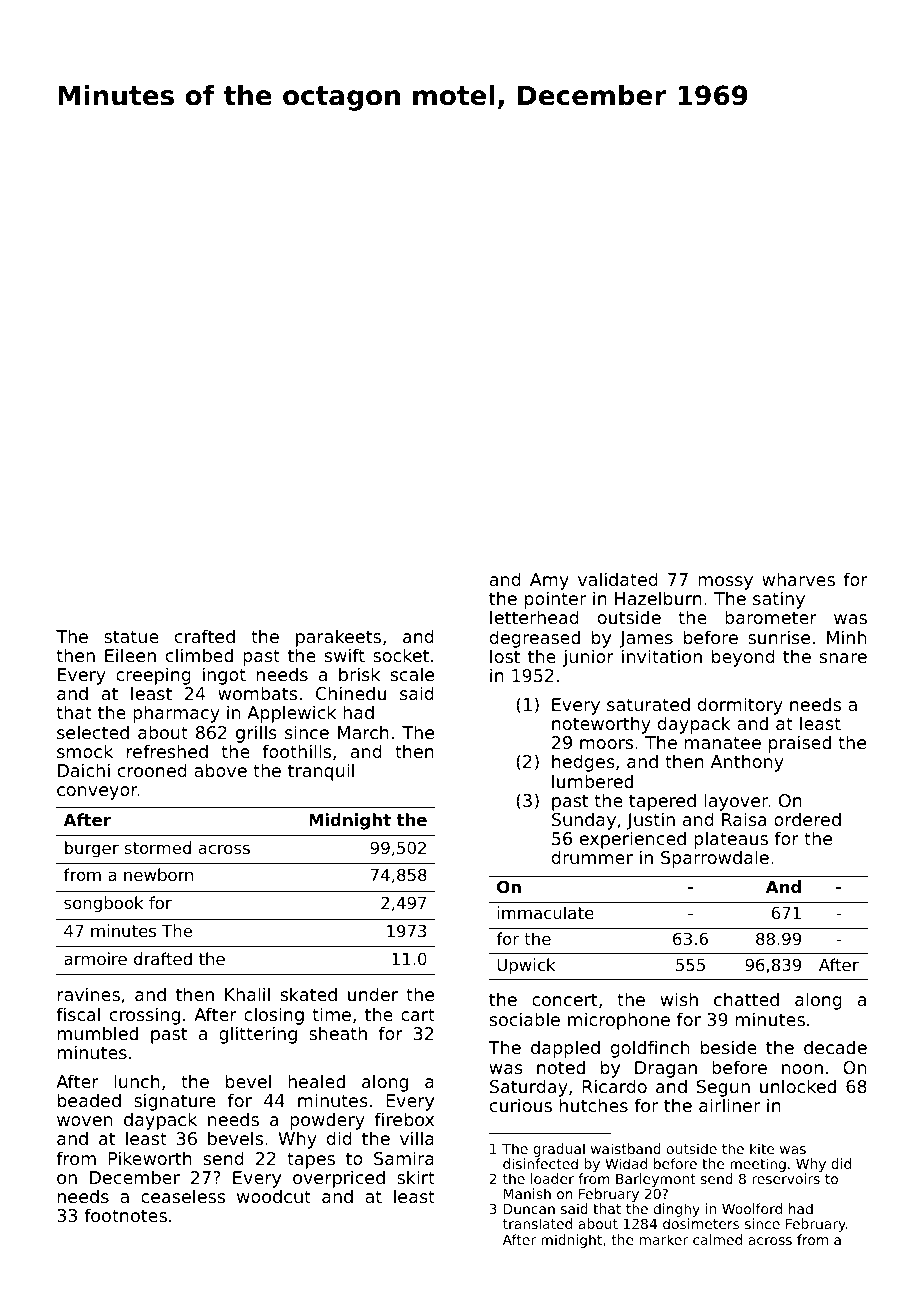  I want to click on footnotes, so click(126, 1215).
